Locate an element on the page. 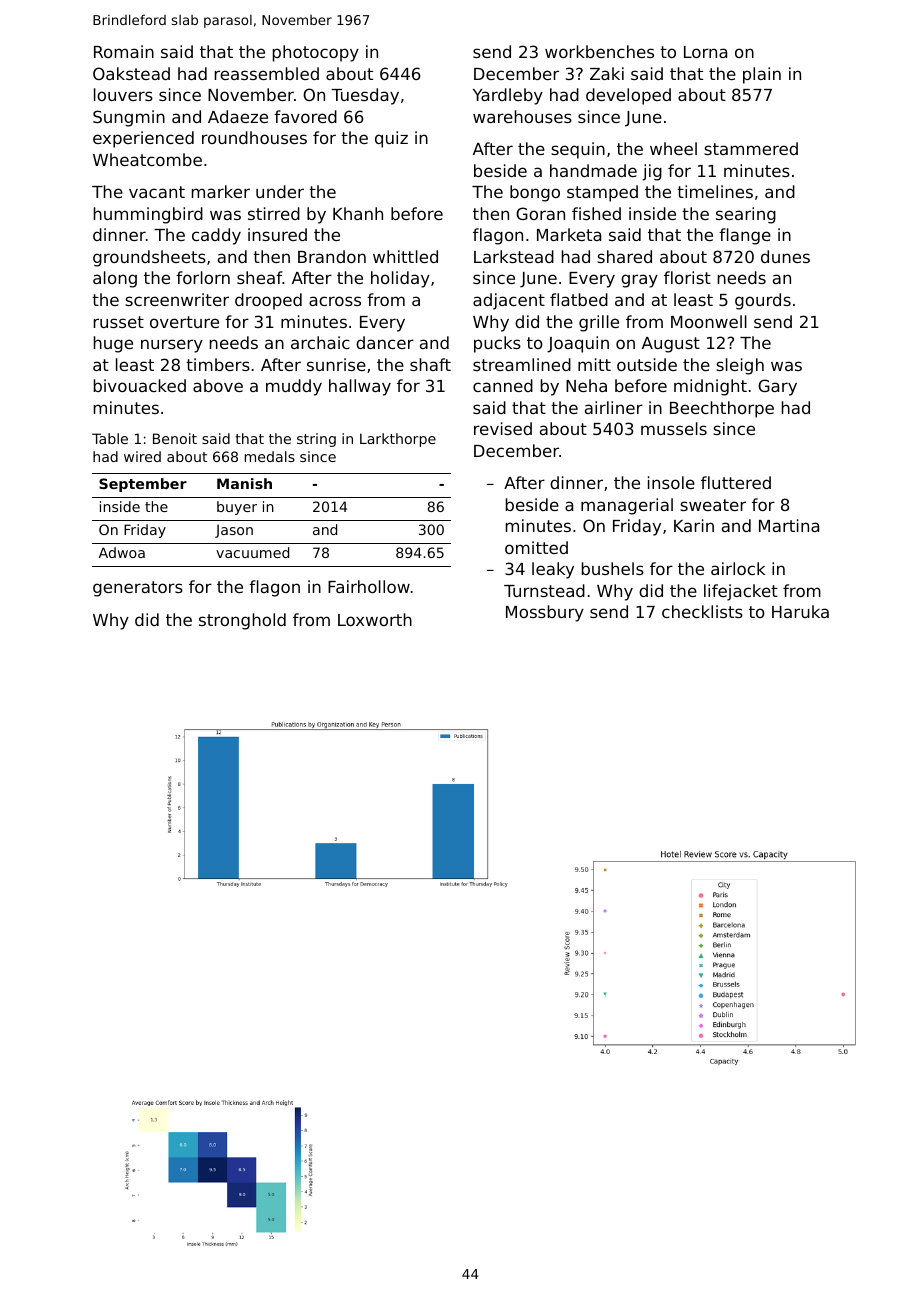 The width and height of the image is (924, 1308). drooped is located at coordinates (268, 301).
